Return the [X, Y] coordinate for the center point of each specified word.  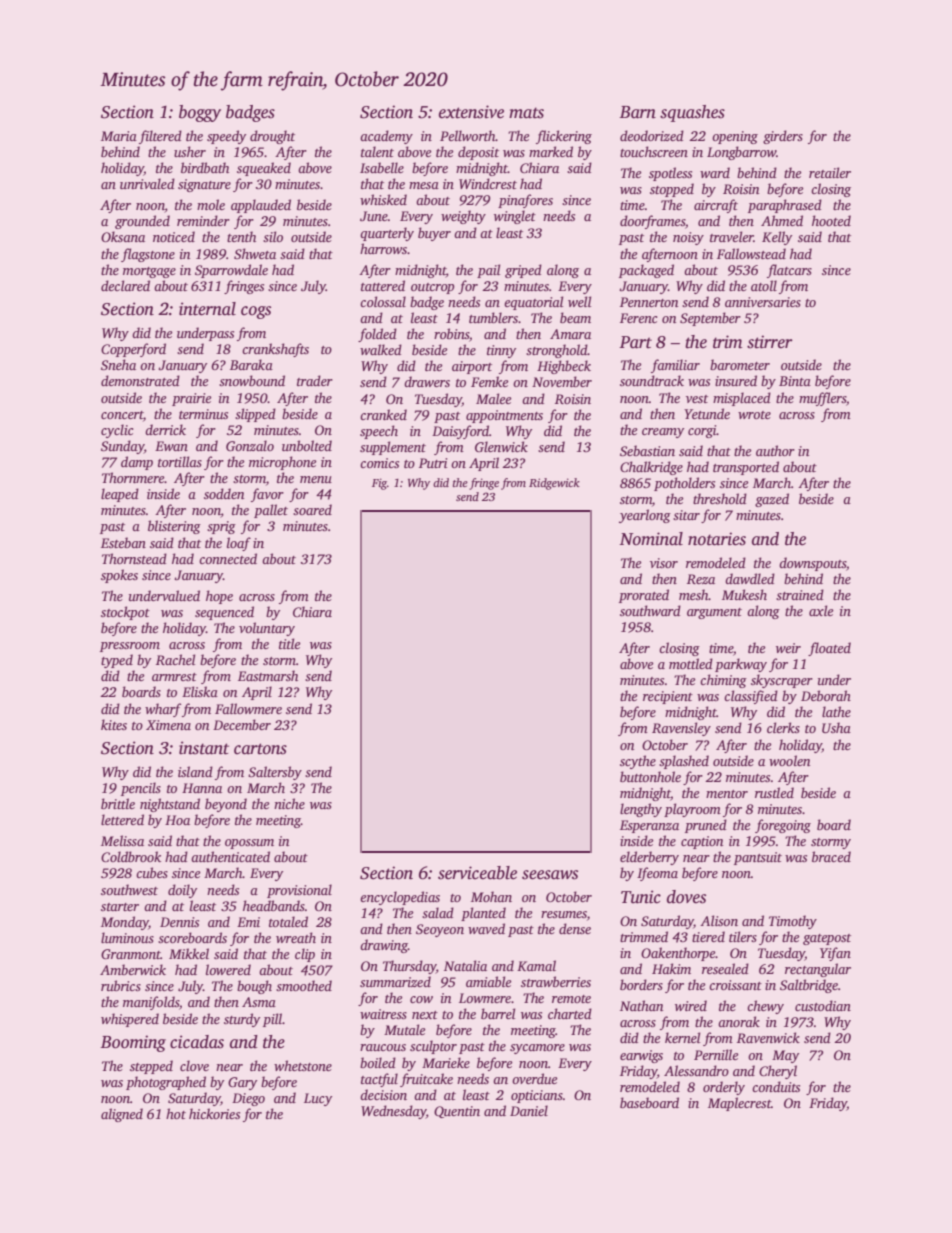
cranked [383, 414]
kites [114, 724]
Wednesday [393, 1112]
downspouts [812, 564]
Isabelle [382, 167]
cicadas [197, 1042]
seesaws [550, 875]
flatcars [789, 271]
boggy [200, 113]
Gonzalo [250, 445]
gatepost [827, 939]
